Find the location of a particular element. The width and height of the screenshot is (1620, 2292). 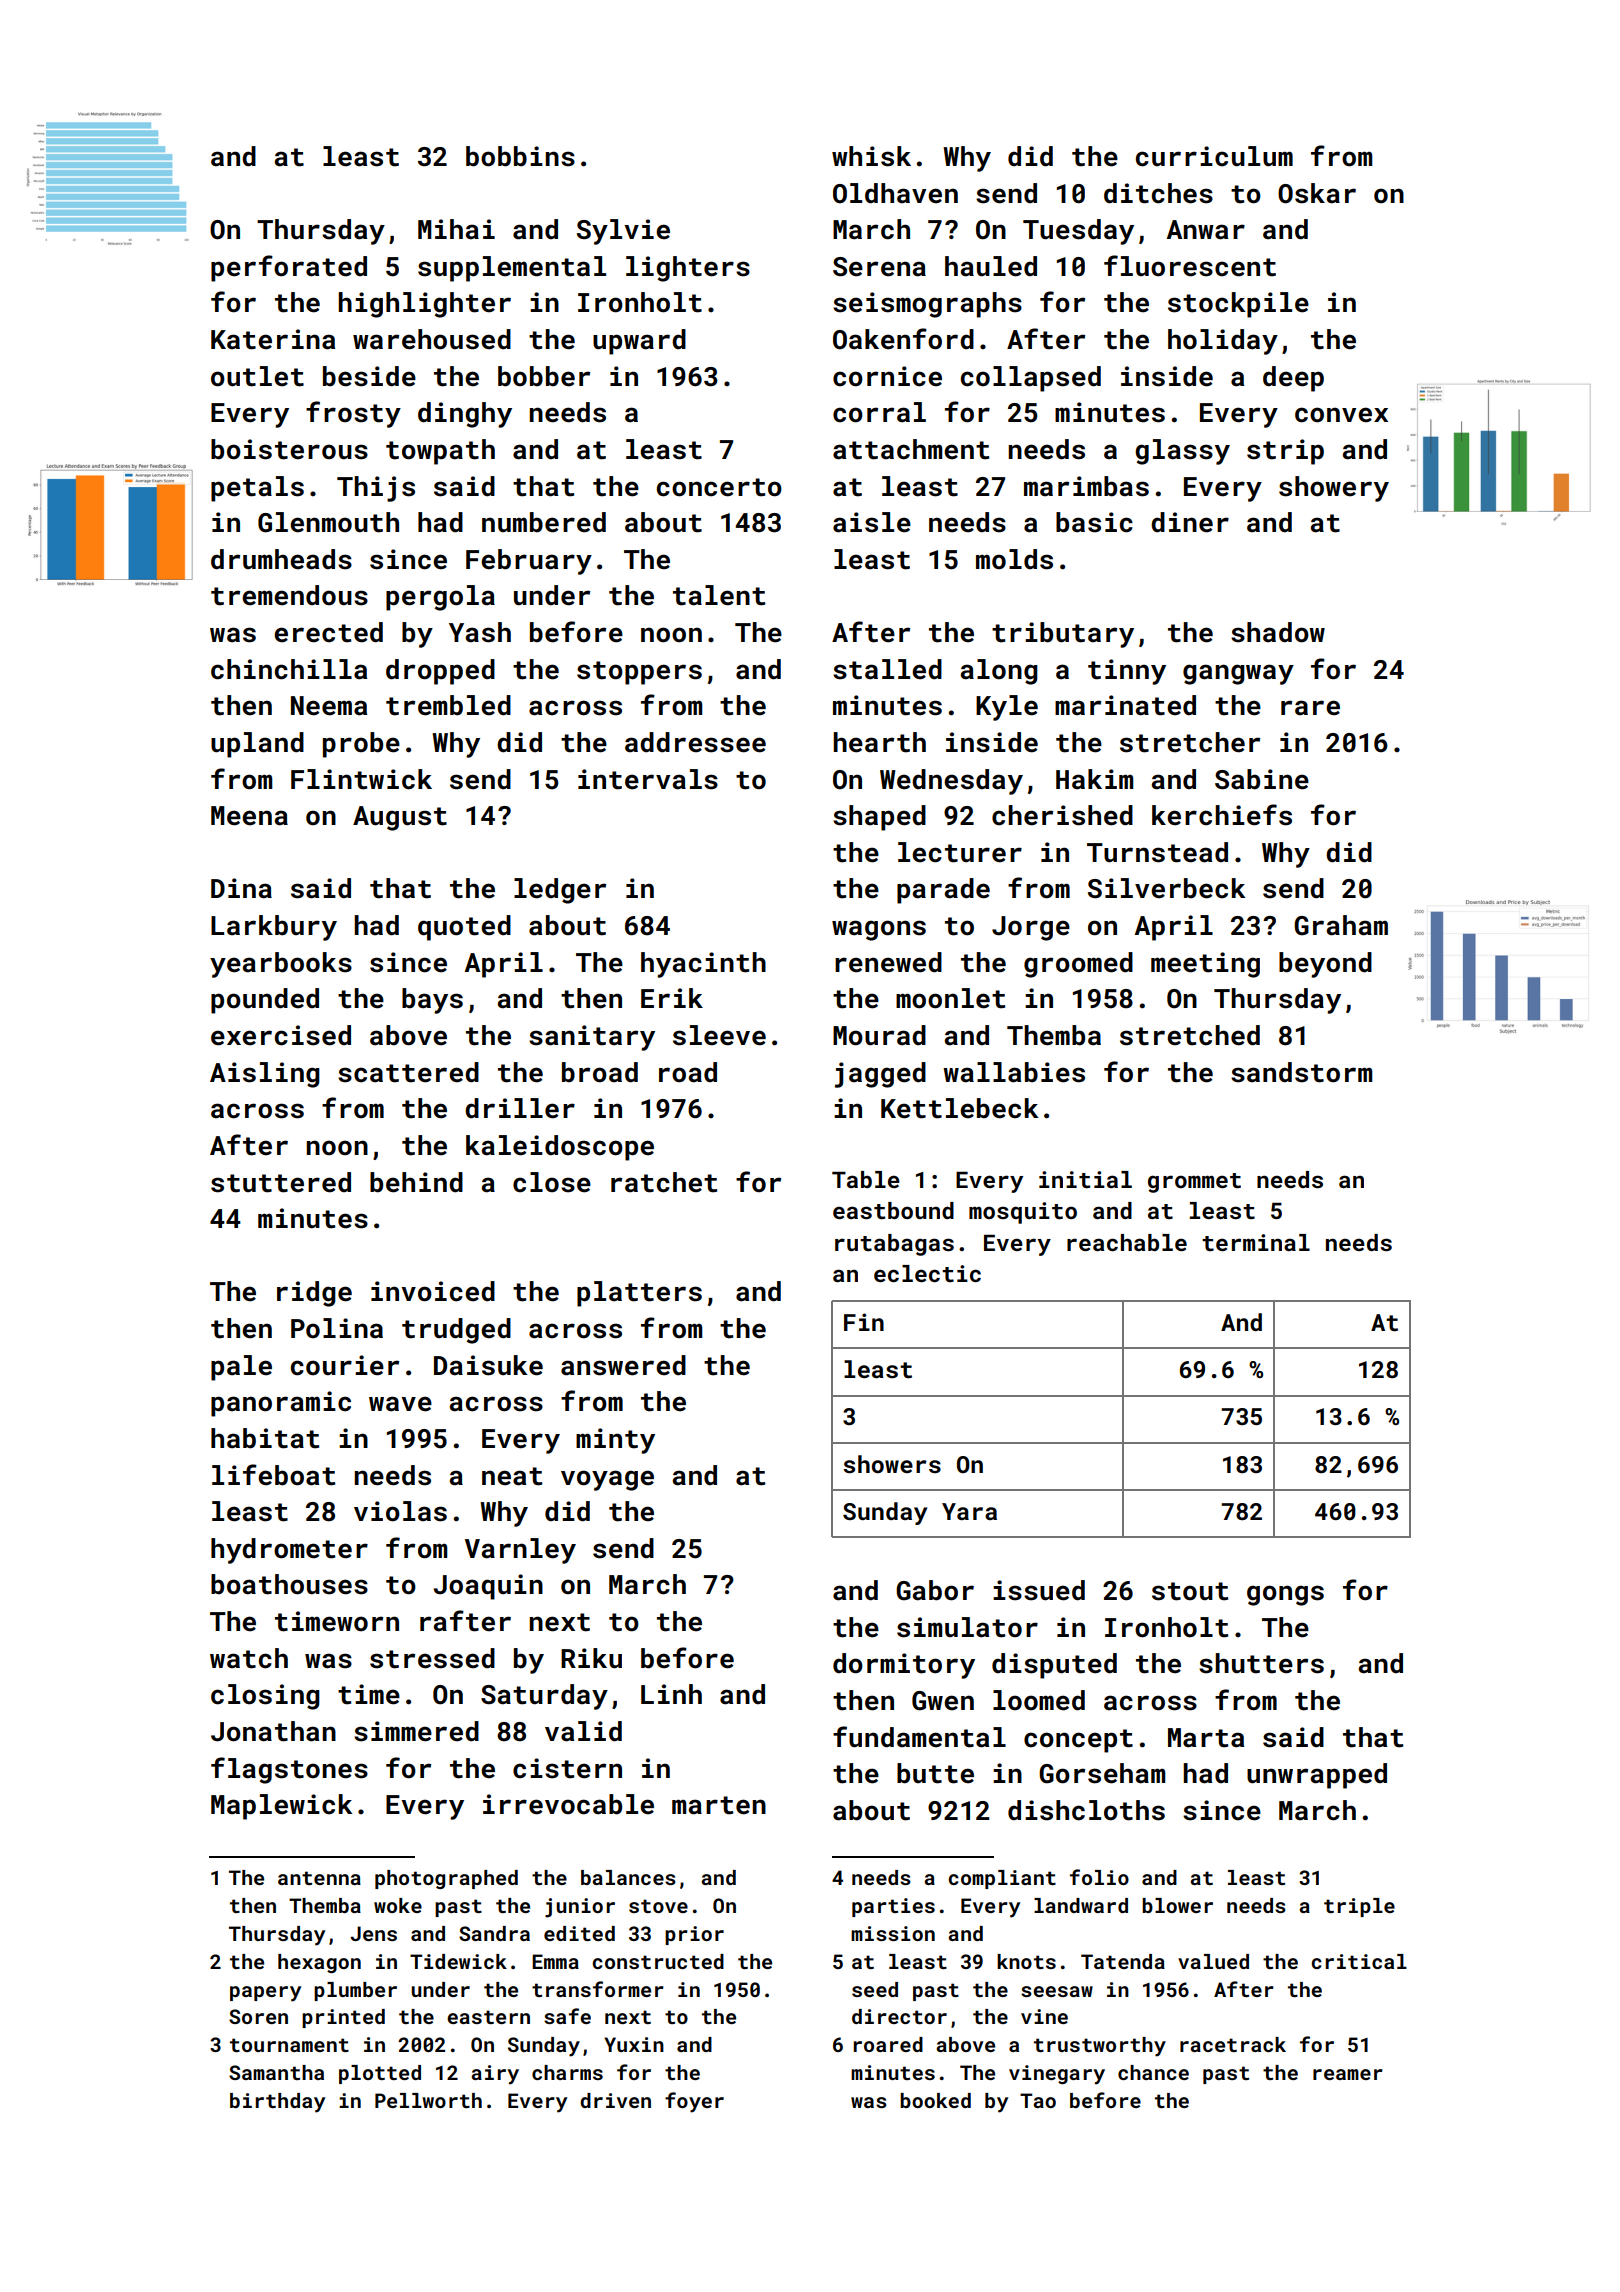

ratchet is located at coordinates (664, 1182).
